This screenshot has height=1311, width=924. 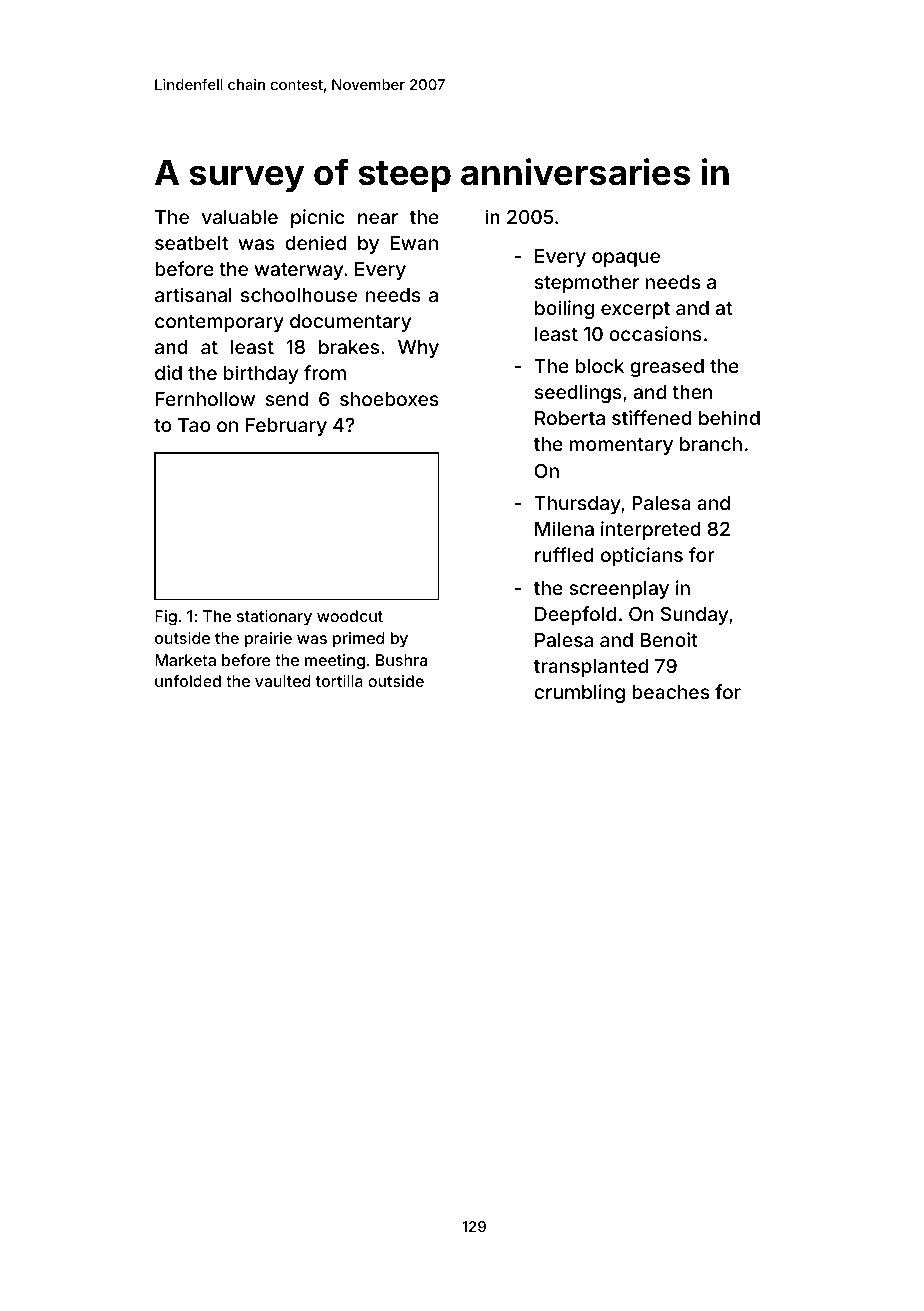 I want to click on prairie, so click(x=268, y=640).
